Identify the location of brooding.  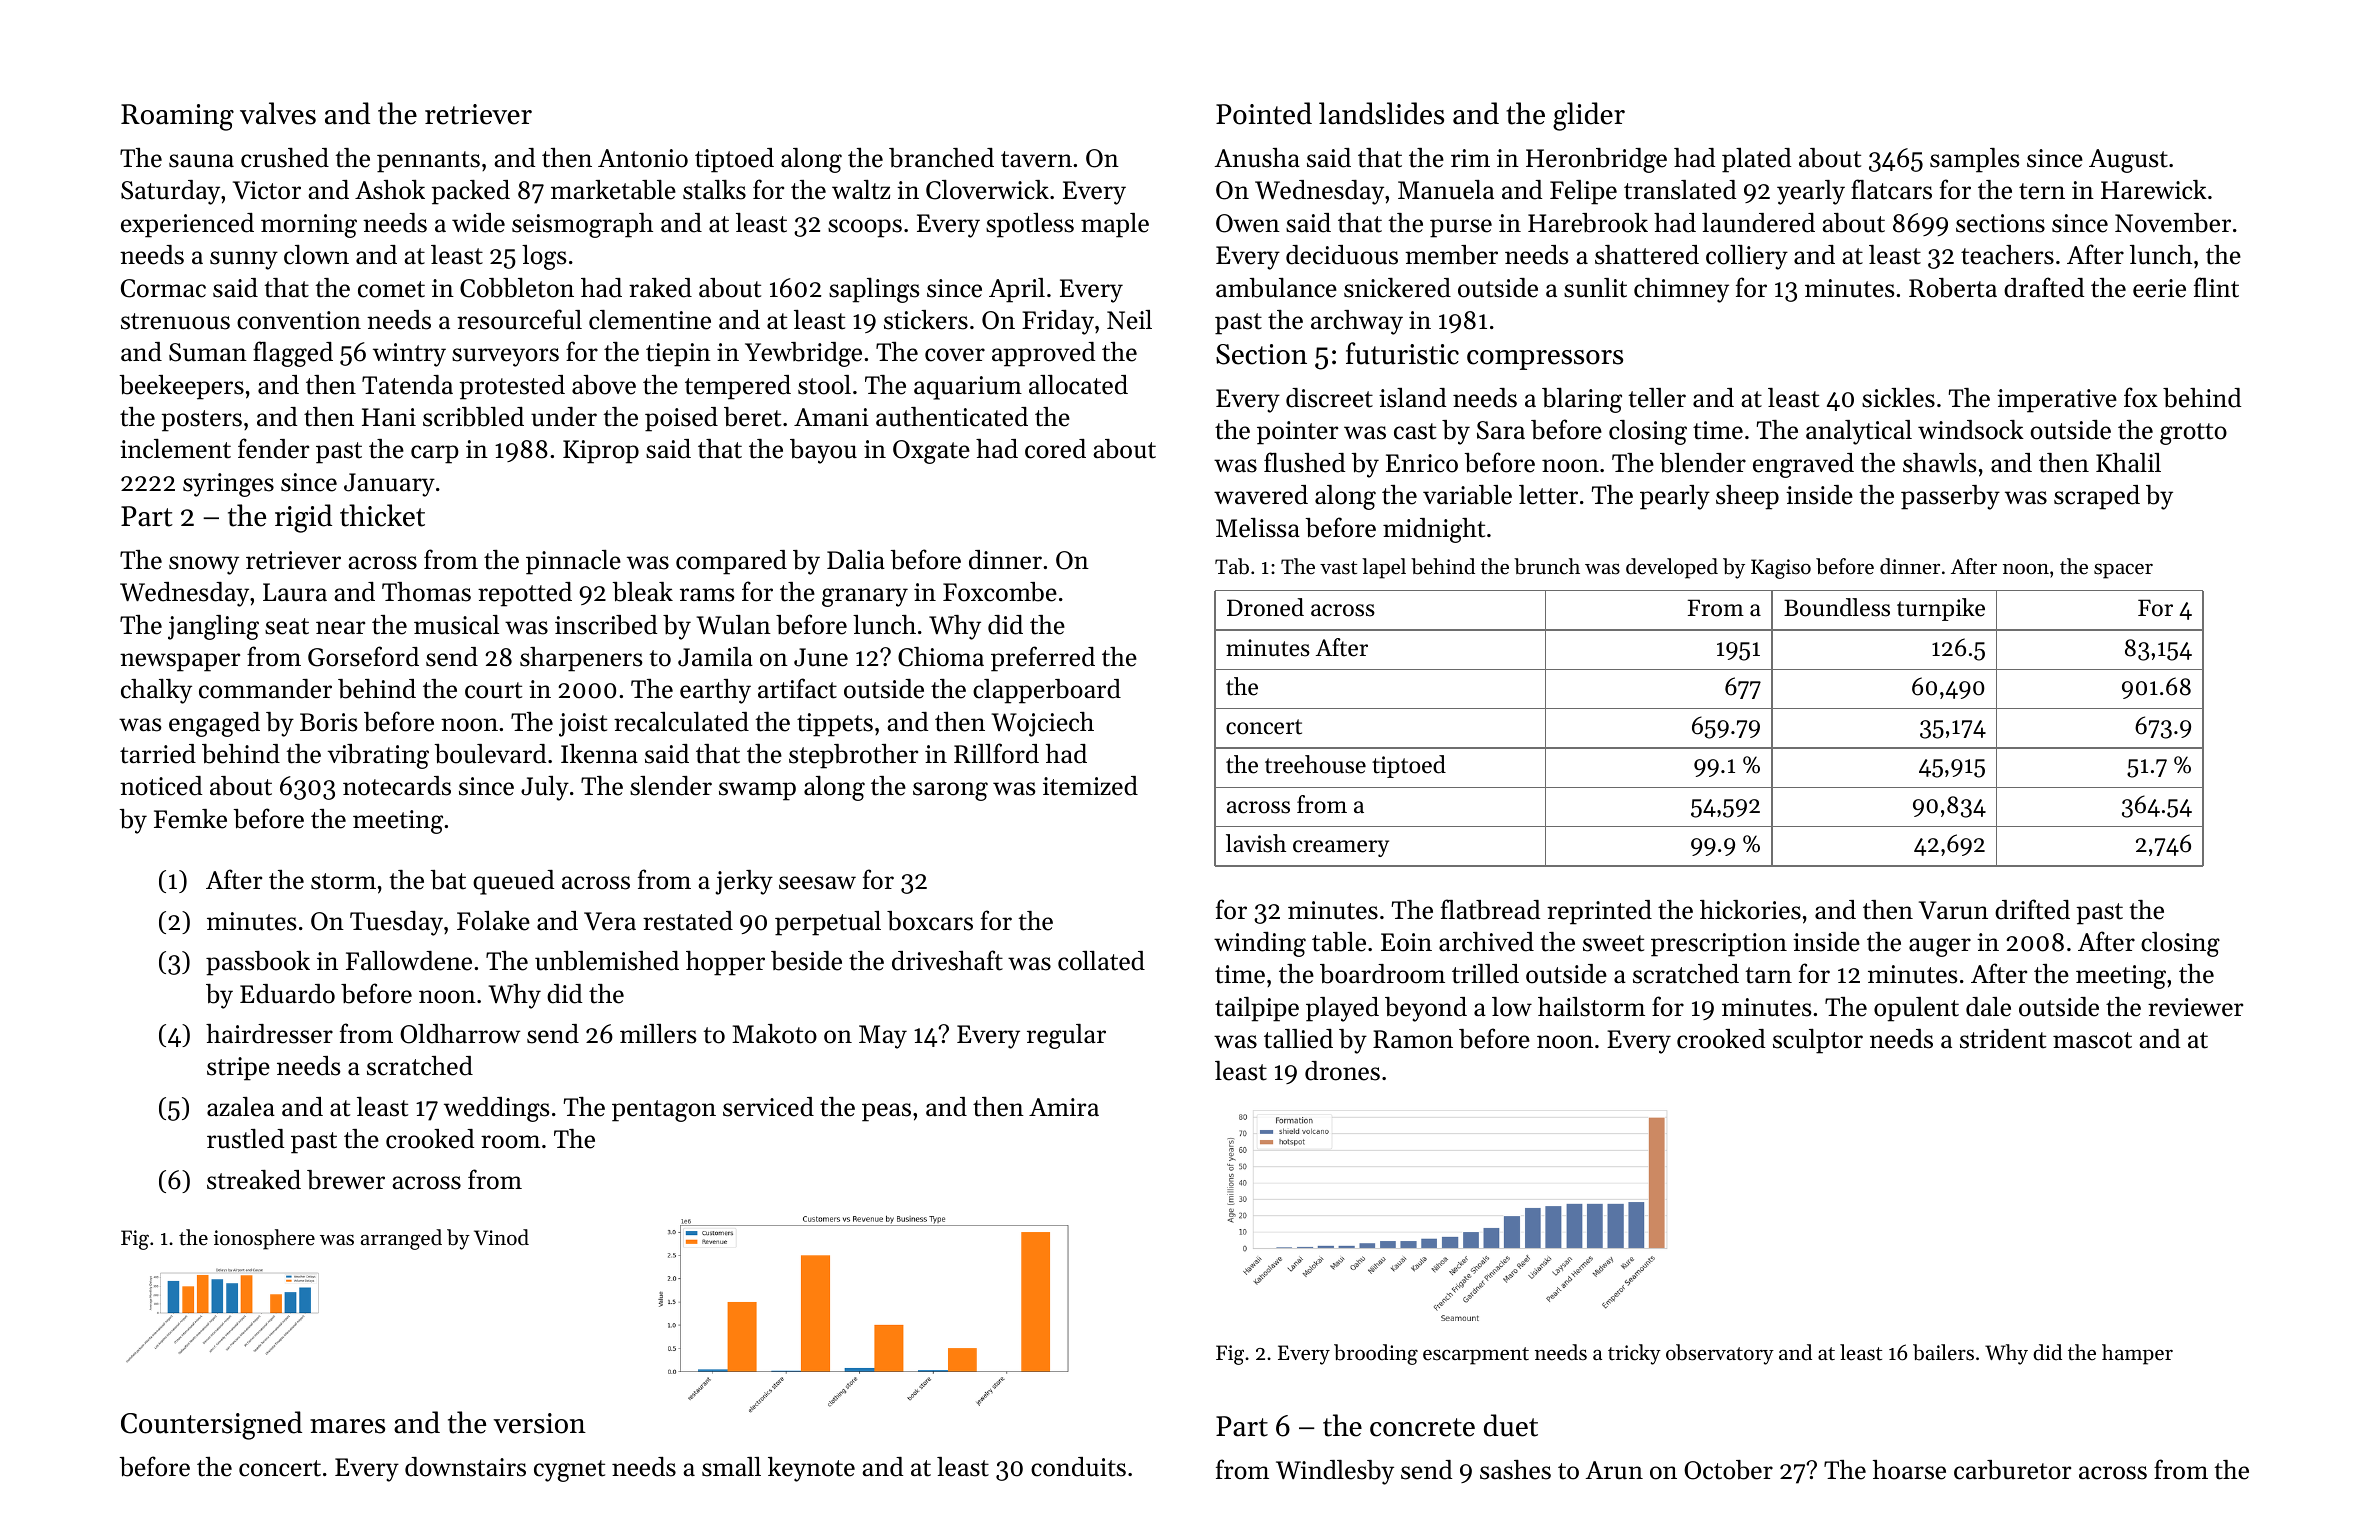
(1376, 1354).
